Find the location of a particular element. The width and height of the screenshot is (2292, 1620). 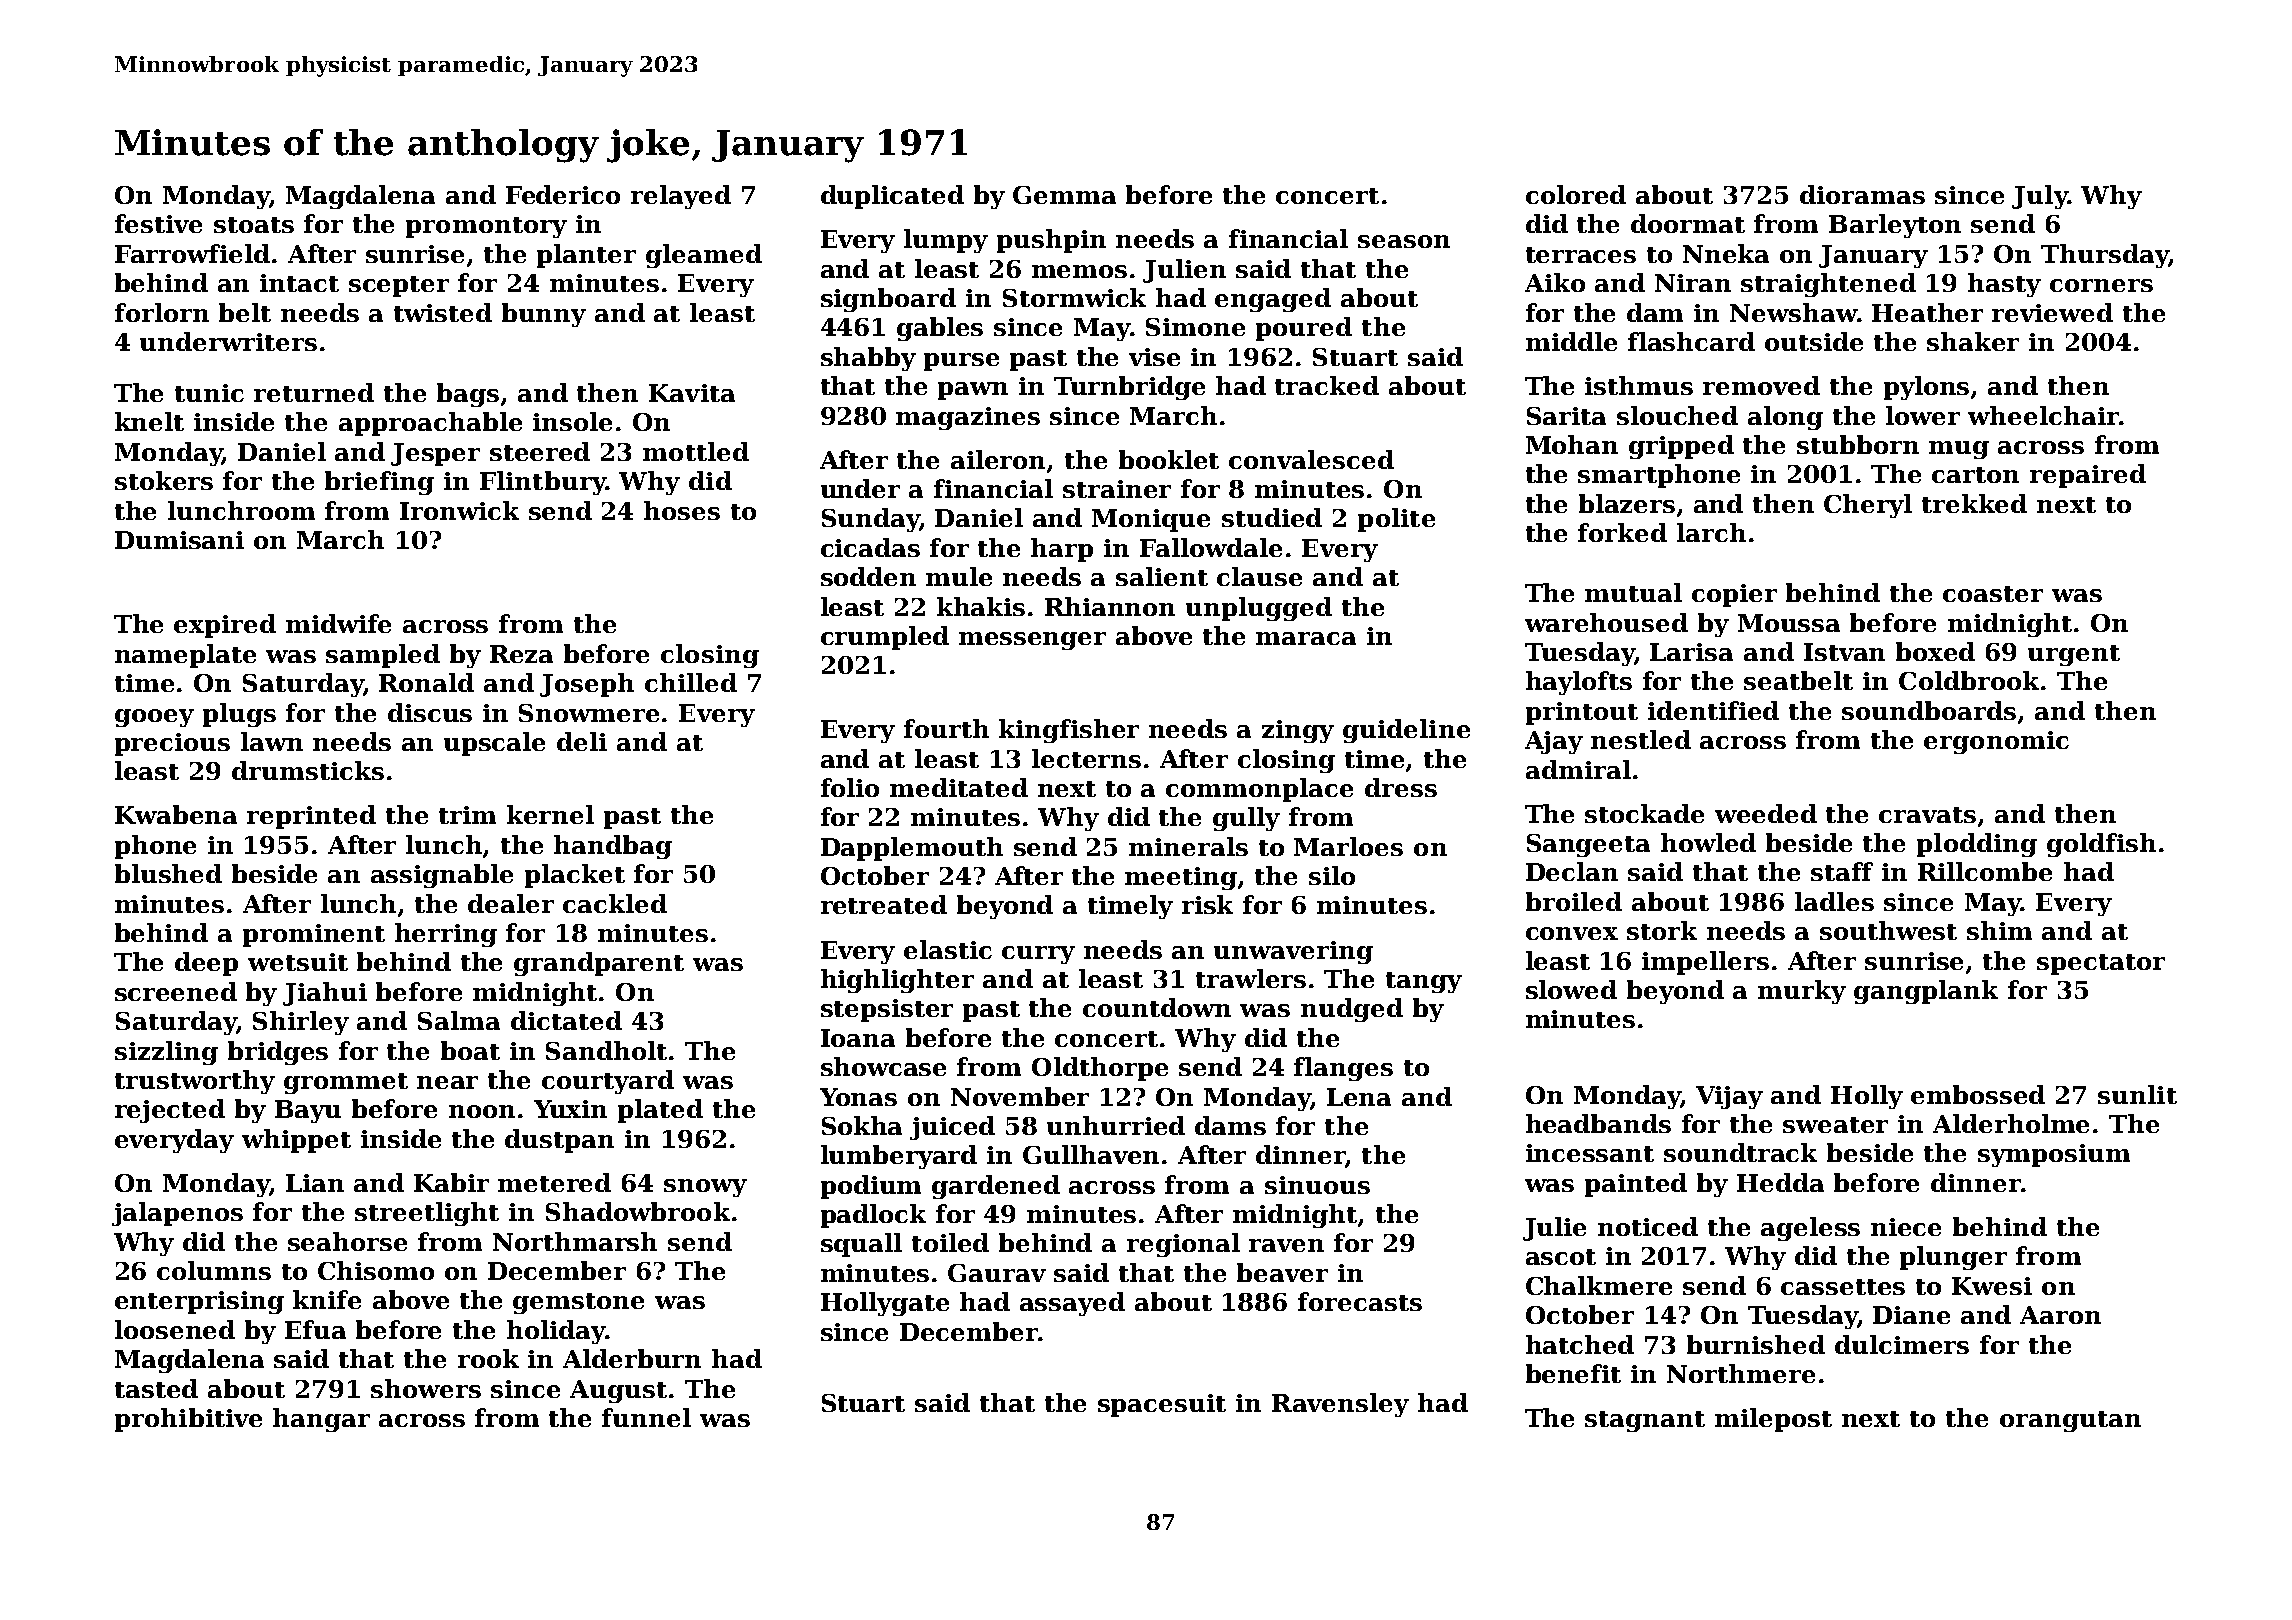

lower is located at coordinates (1923, 415).
